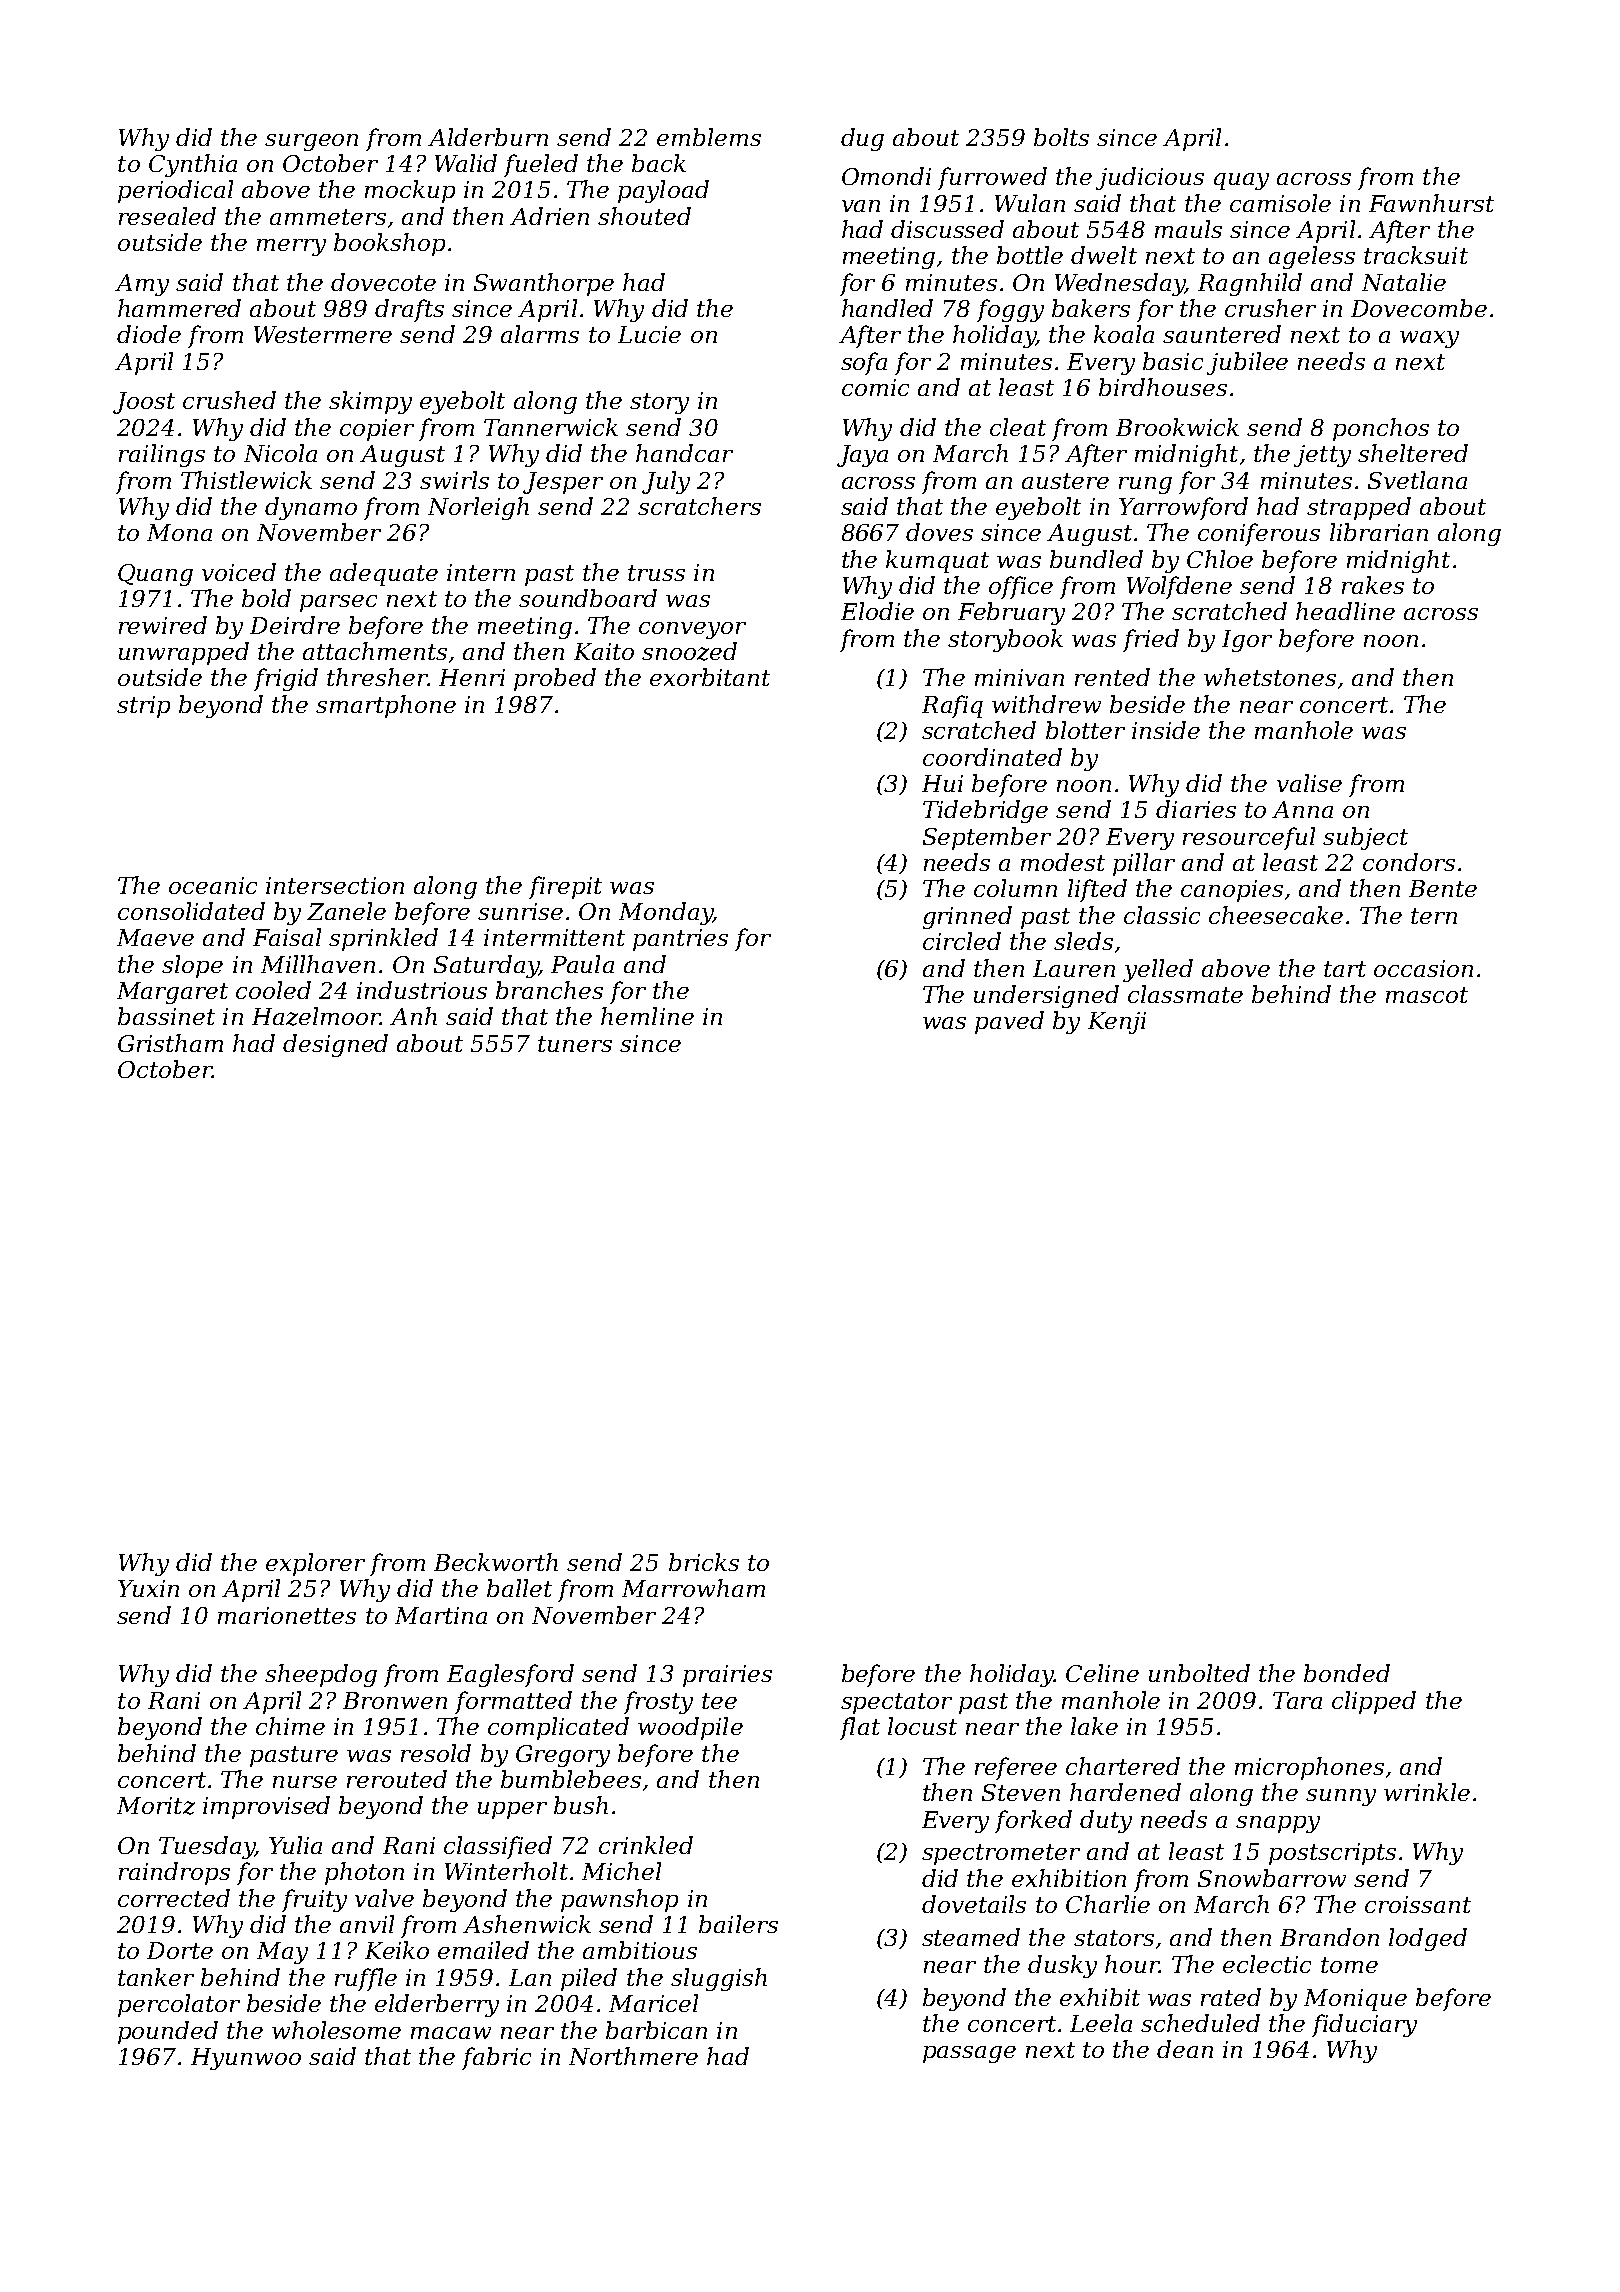 The image size is (1620, 2292). Describe the element at coordinates (1374, 1702) in the screenshot. I see `clipped` at that location.
